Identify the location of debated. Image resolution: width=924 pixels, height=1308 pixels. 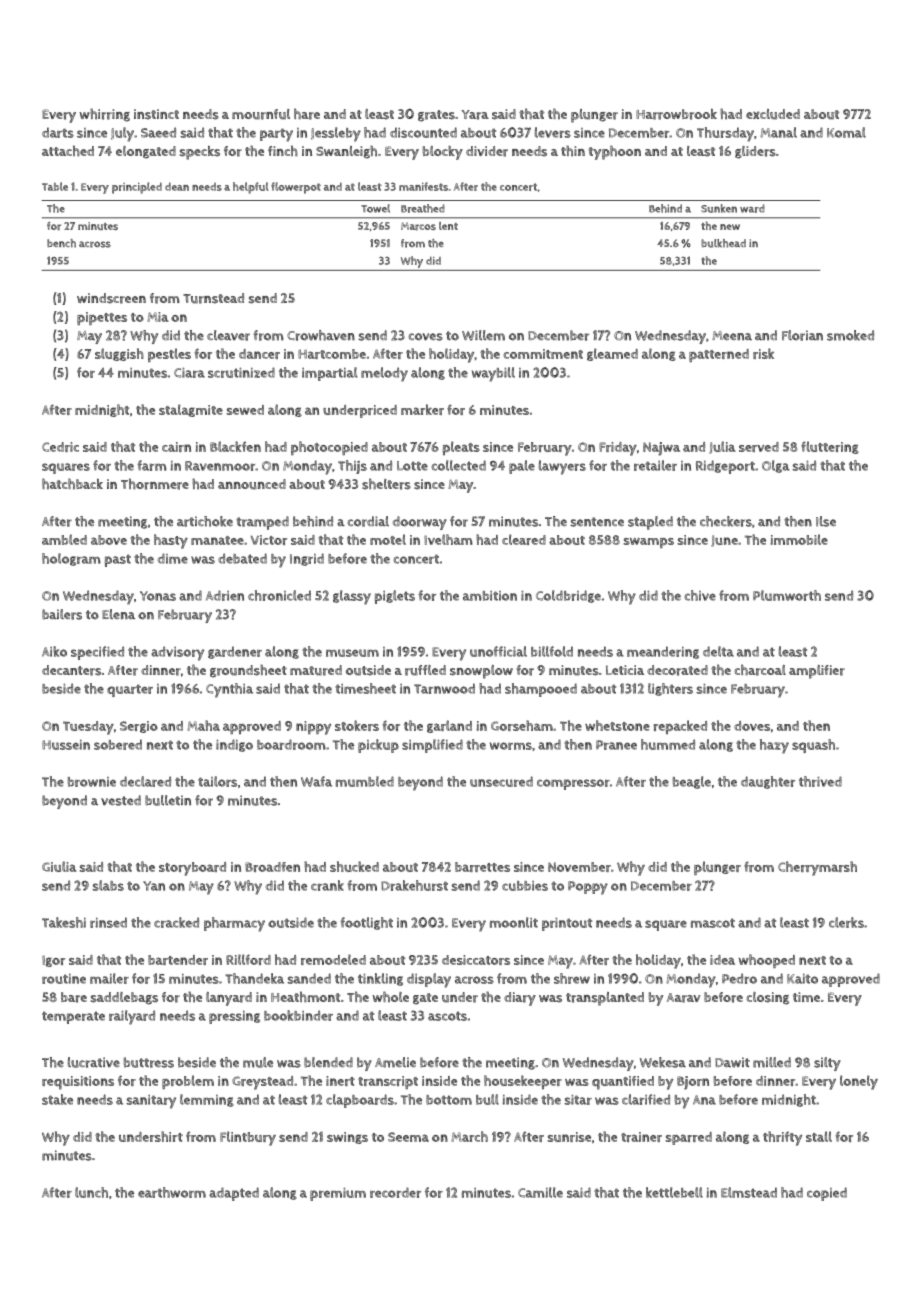
(242, 558).
